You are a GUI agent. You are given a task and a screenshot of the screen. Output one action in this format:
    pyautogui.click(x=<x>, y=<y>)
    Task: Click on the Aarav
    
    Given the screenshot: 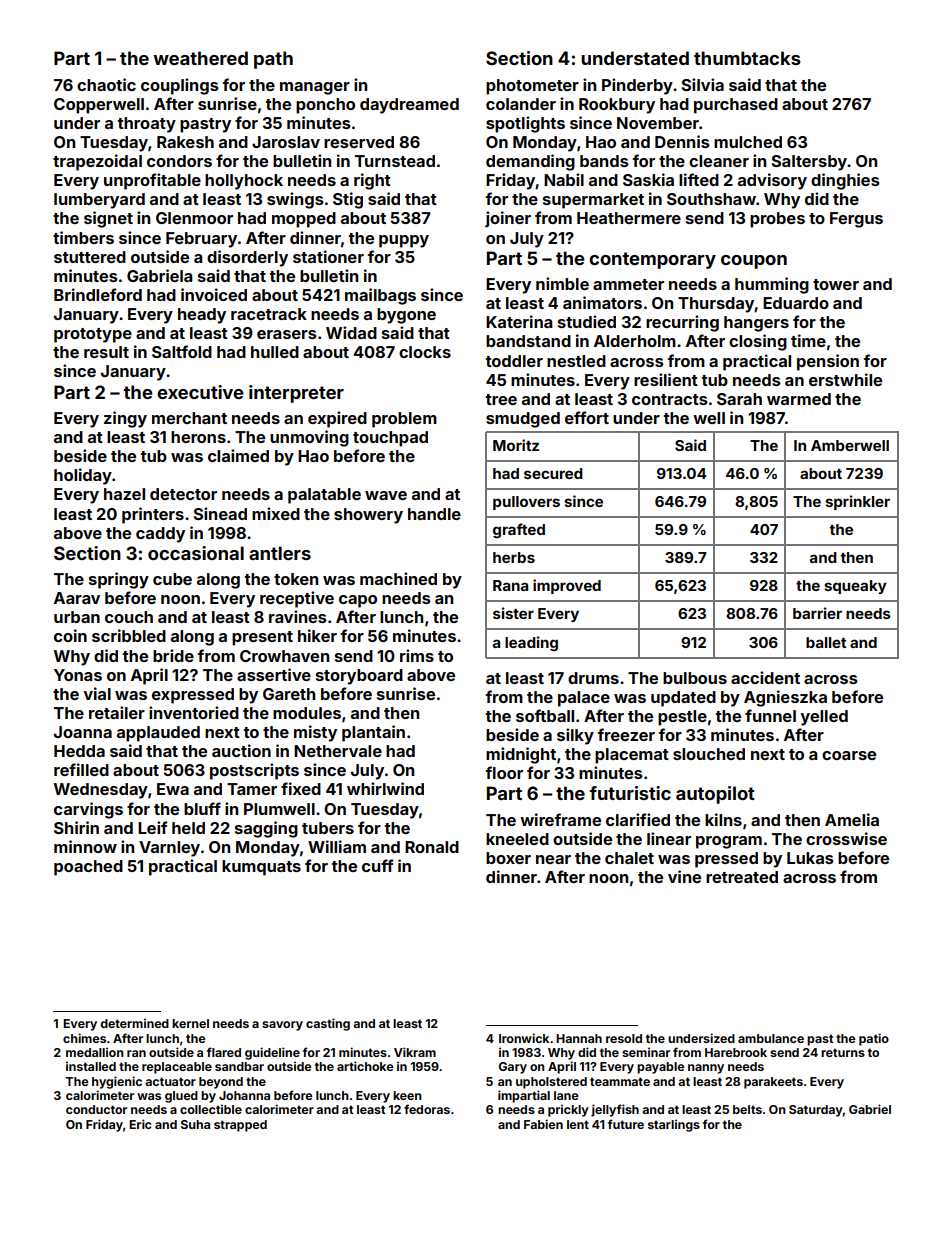 What is the action you would take?
    pyautogui.click(x=77, y=598)
